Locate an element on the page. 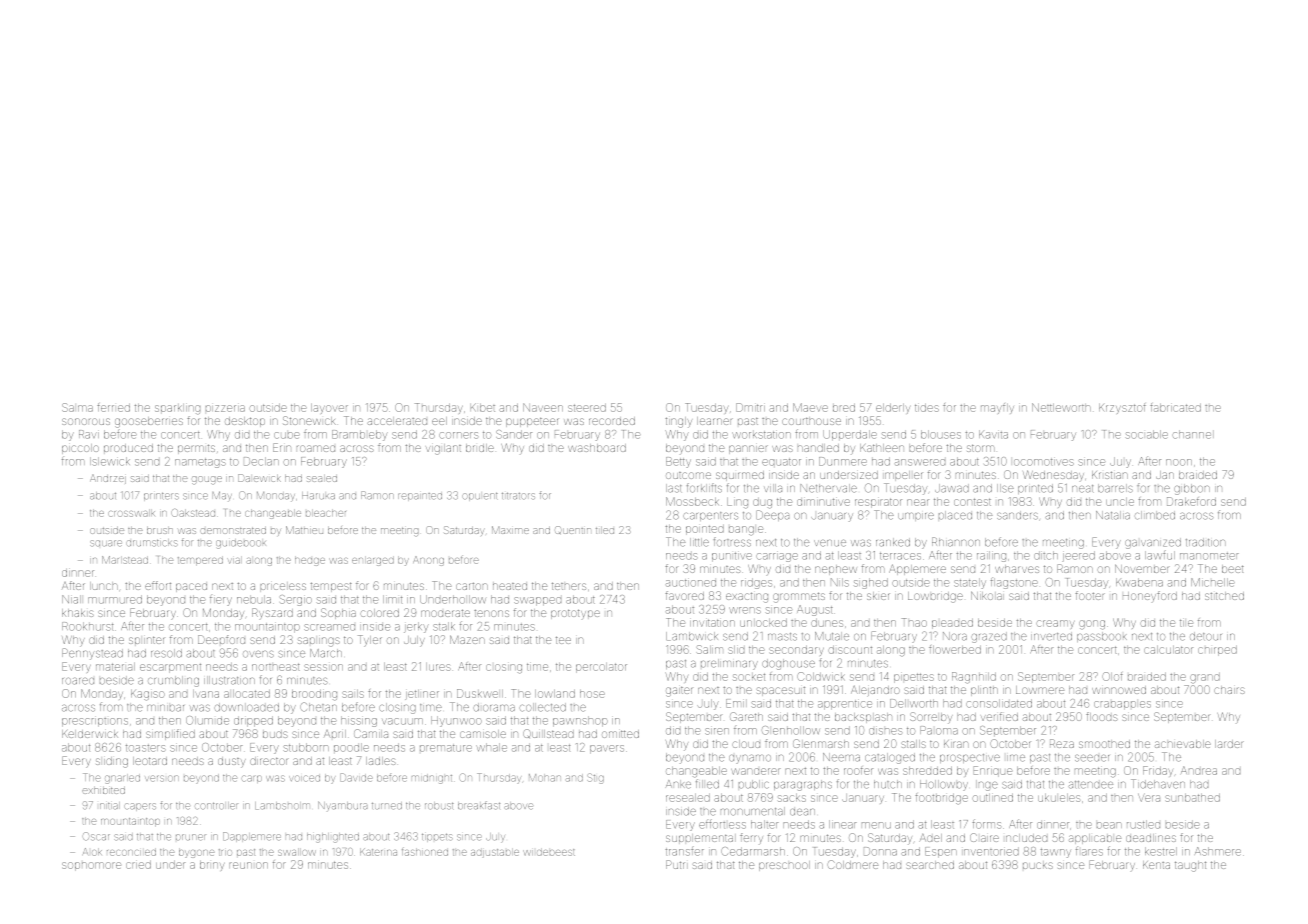 This document has width=1308, height=924. Friday is located at coordinates (1158, 771).
